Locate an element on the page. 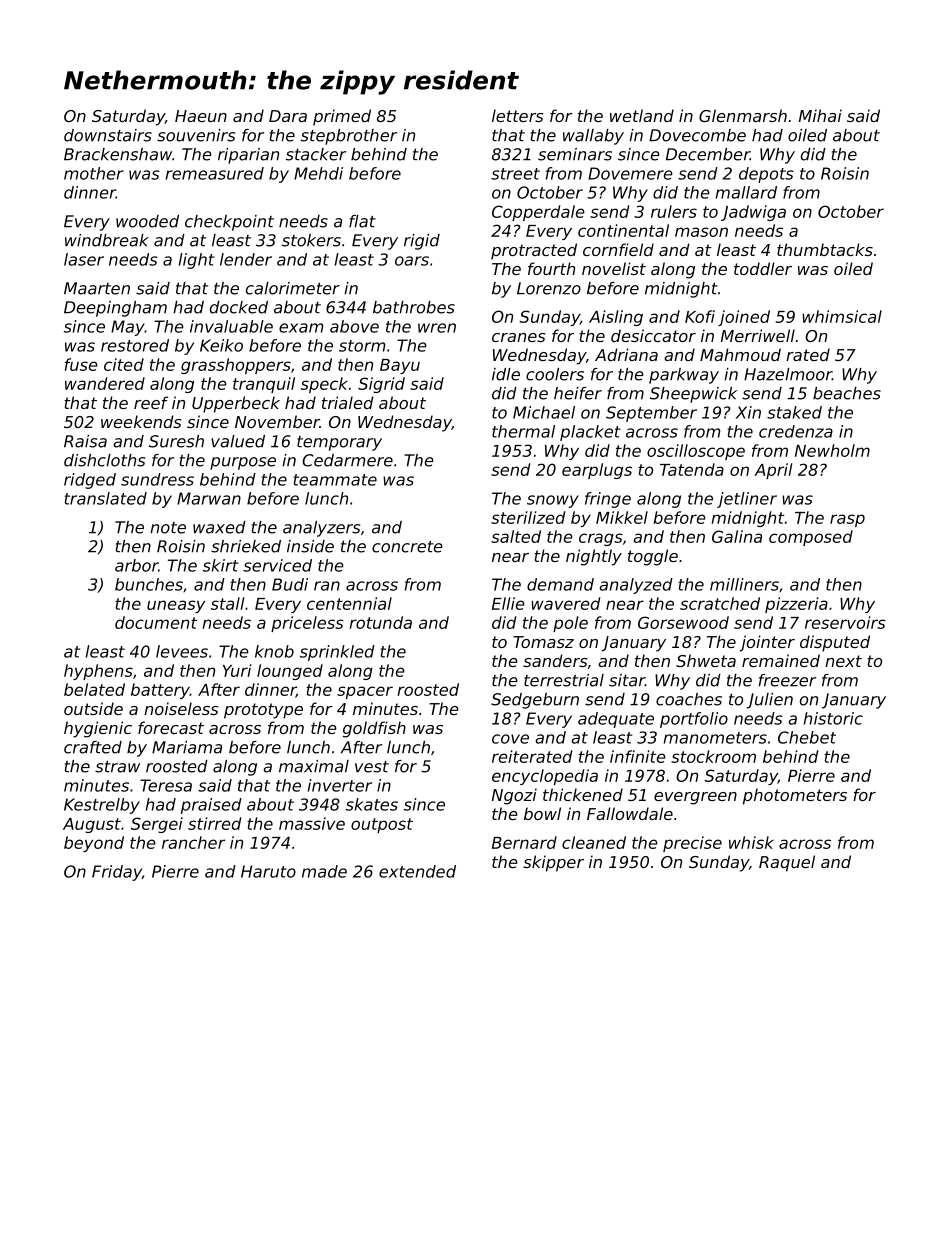 The width and height of the image is (952, 1233). rigid is located at coordinates (422, 242).
